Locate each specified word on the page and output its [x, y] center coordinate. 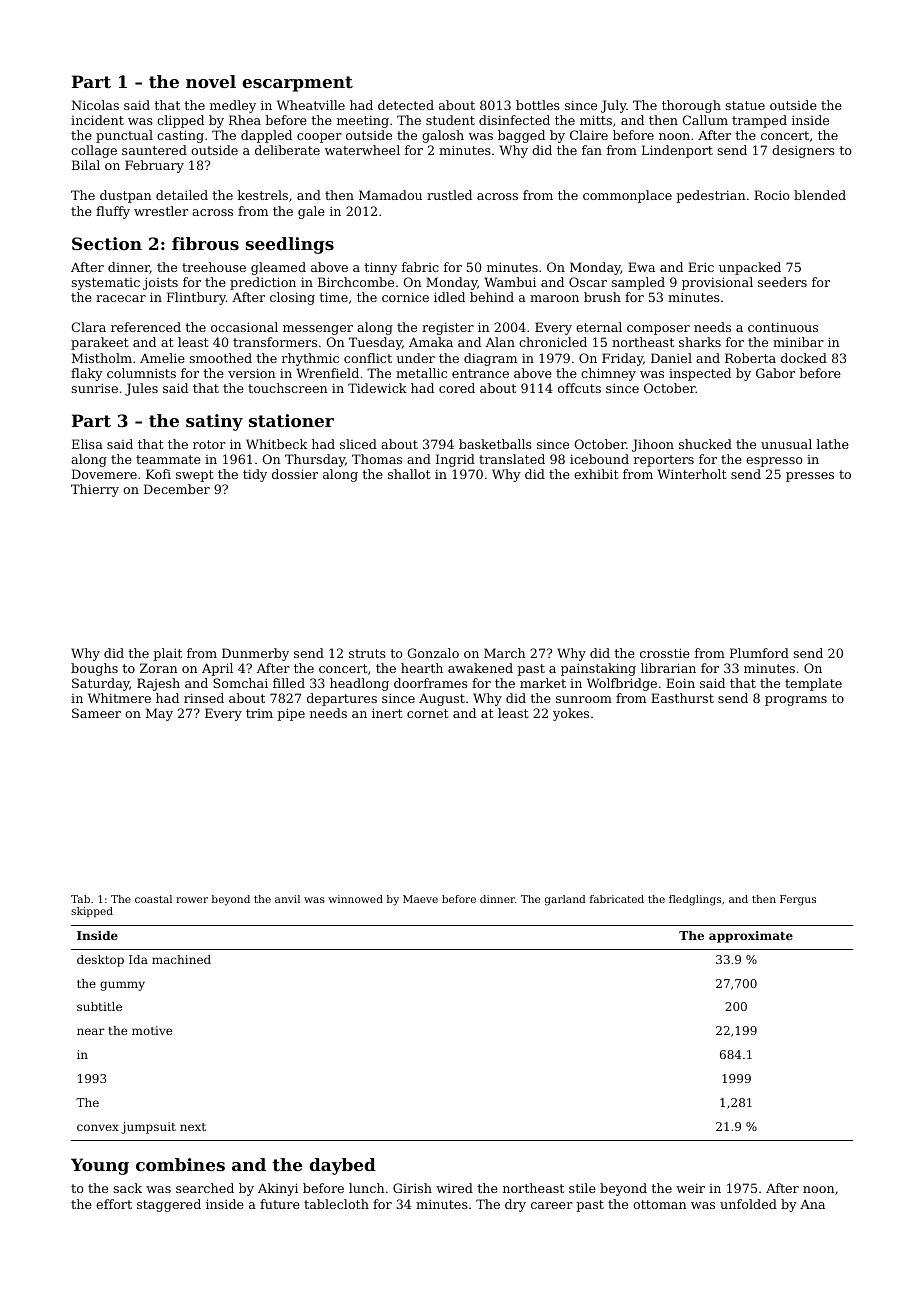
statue [745, 105]
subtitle [99, 1006]
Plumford [759, 653]
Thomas [377, 459]
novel [211, 81]
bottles [538, 105]
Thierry [95, 490]
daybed [342, 1166]
